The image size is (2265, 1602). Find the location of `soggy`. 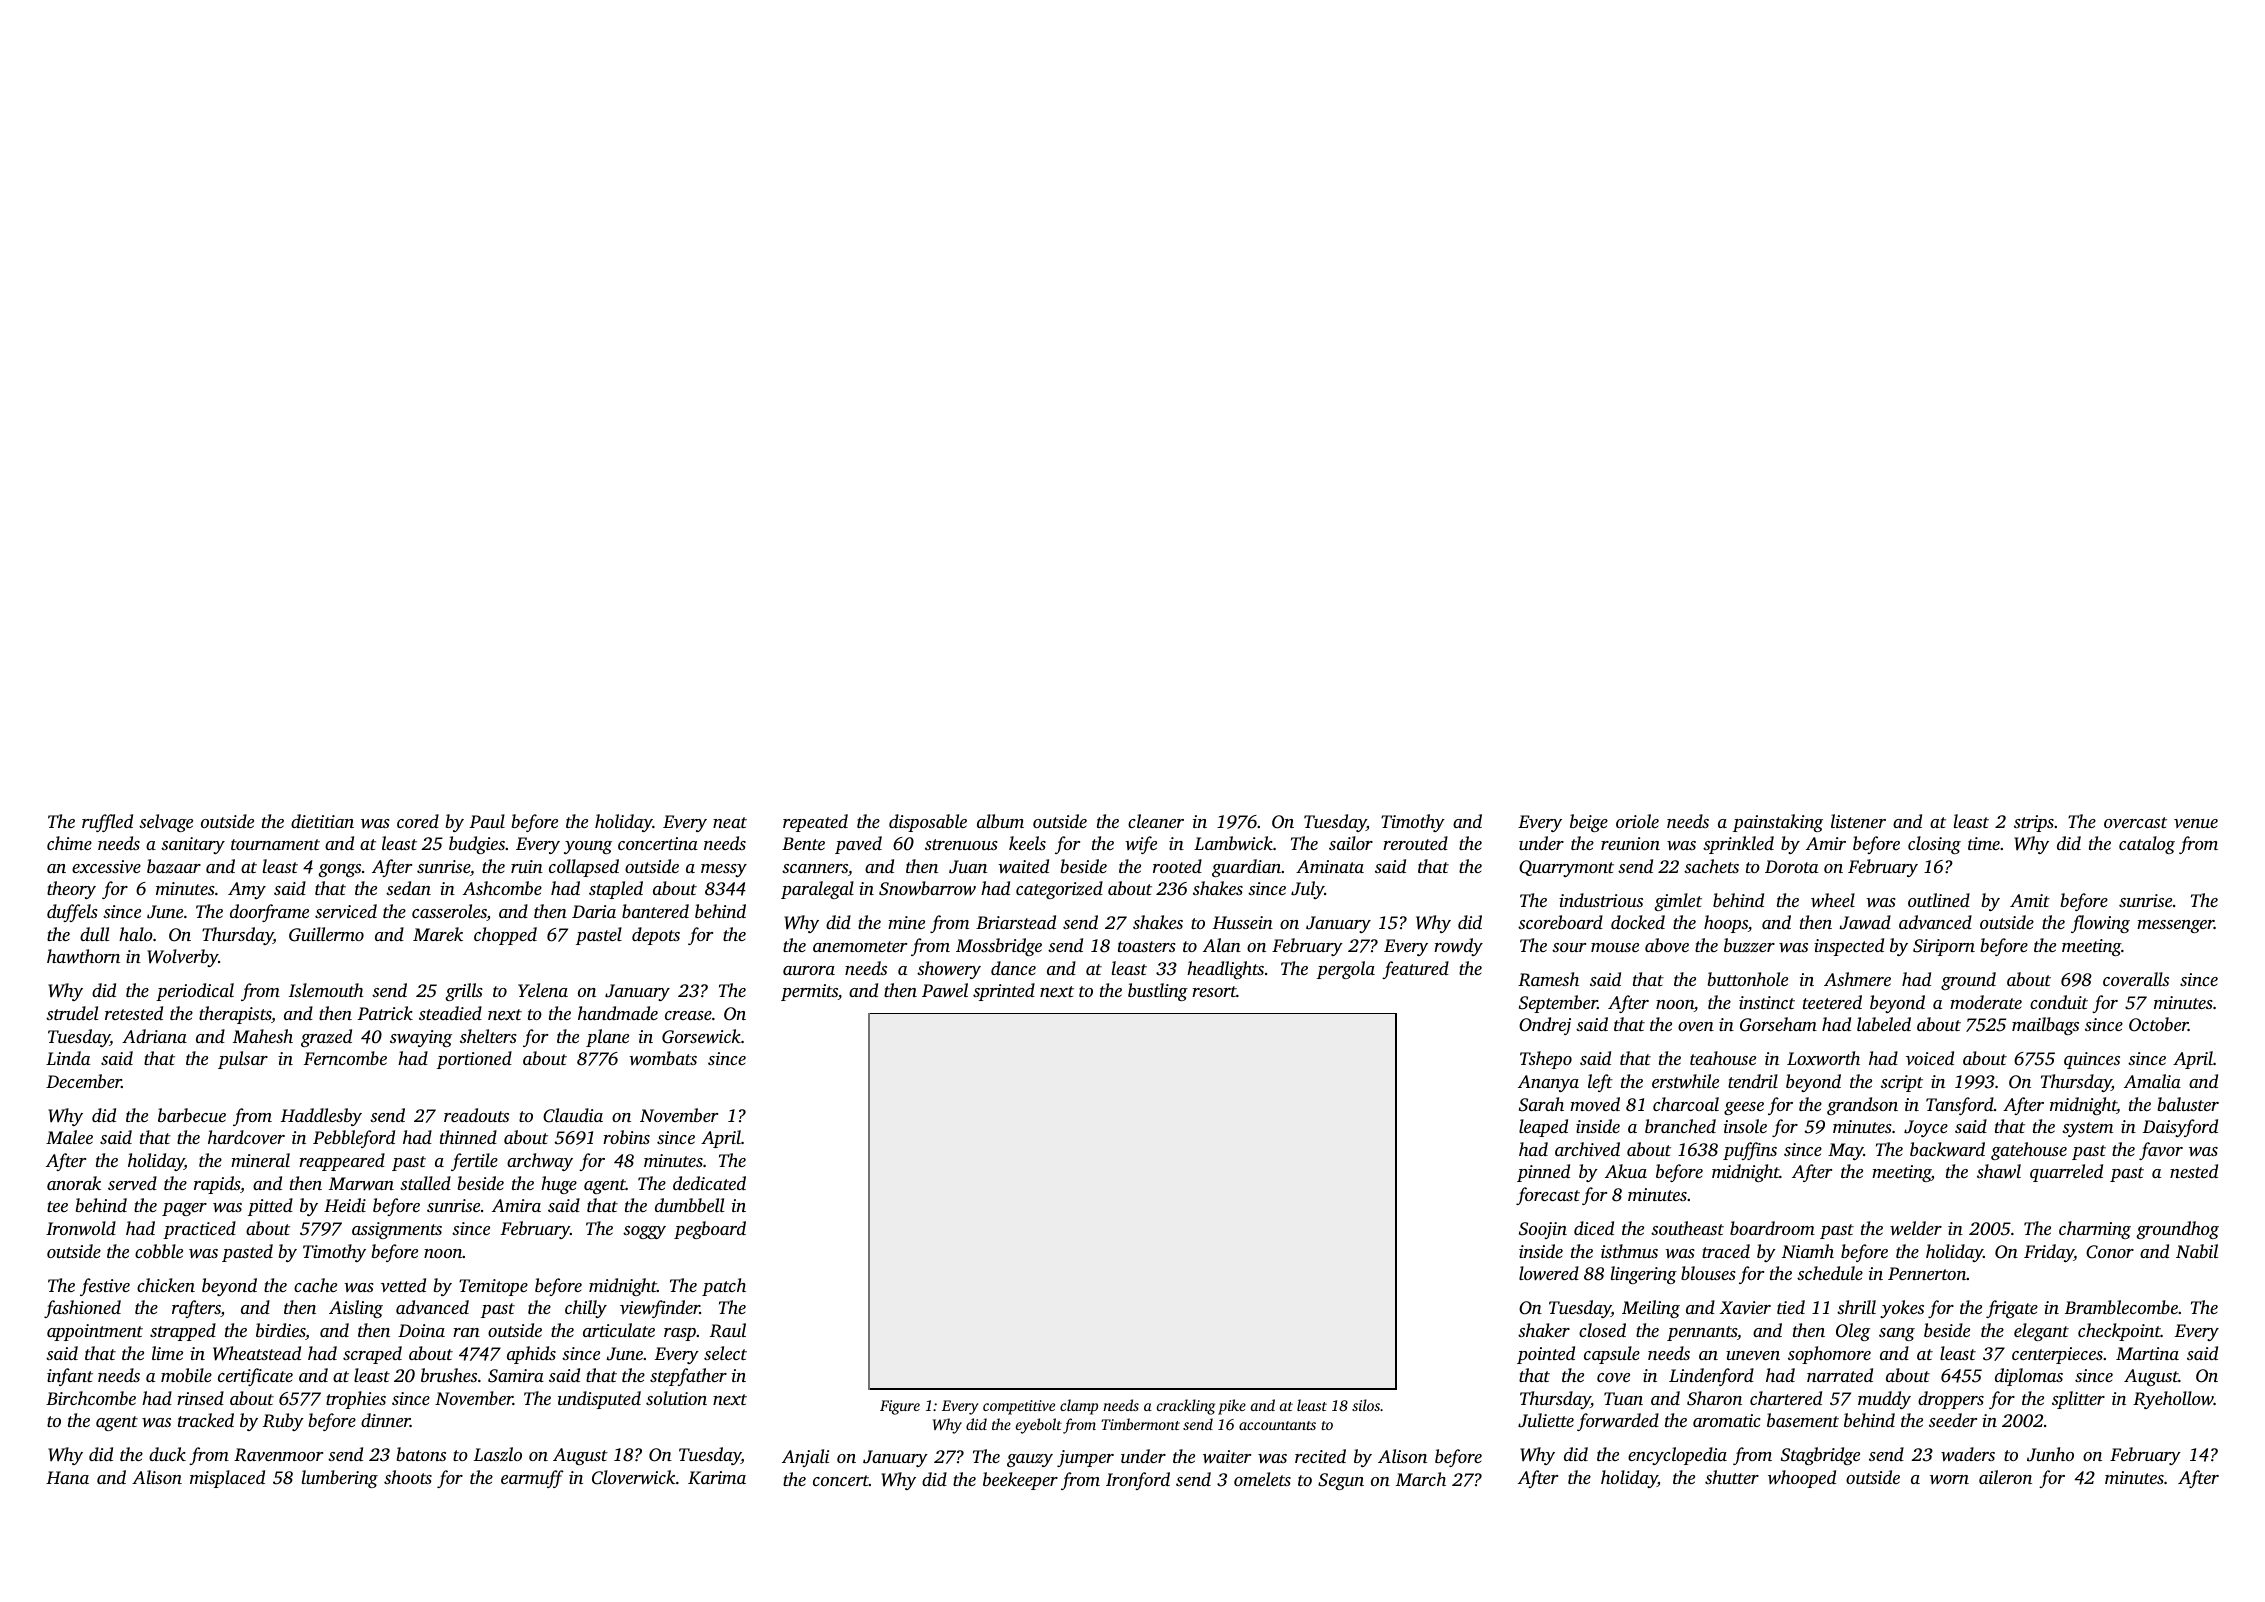

soggy is located at coordinates (644, 1232).
